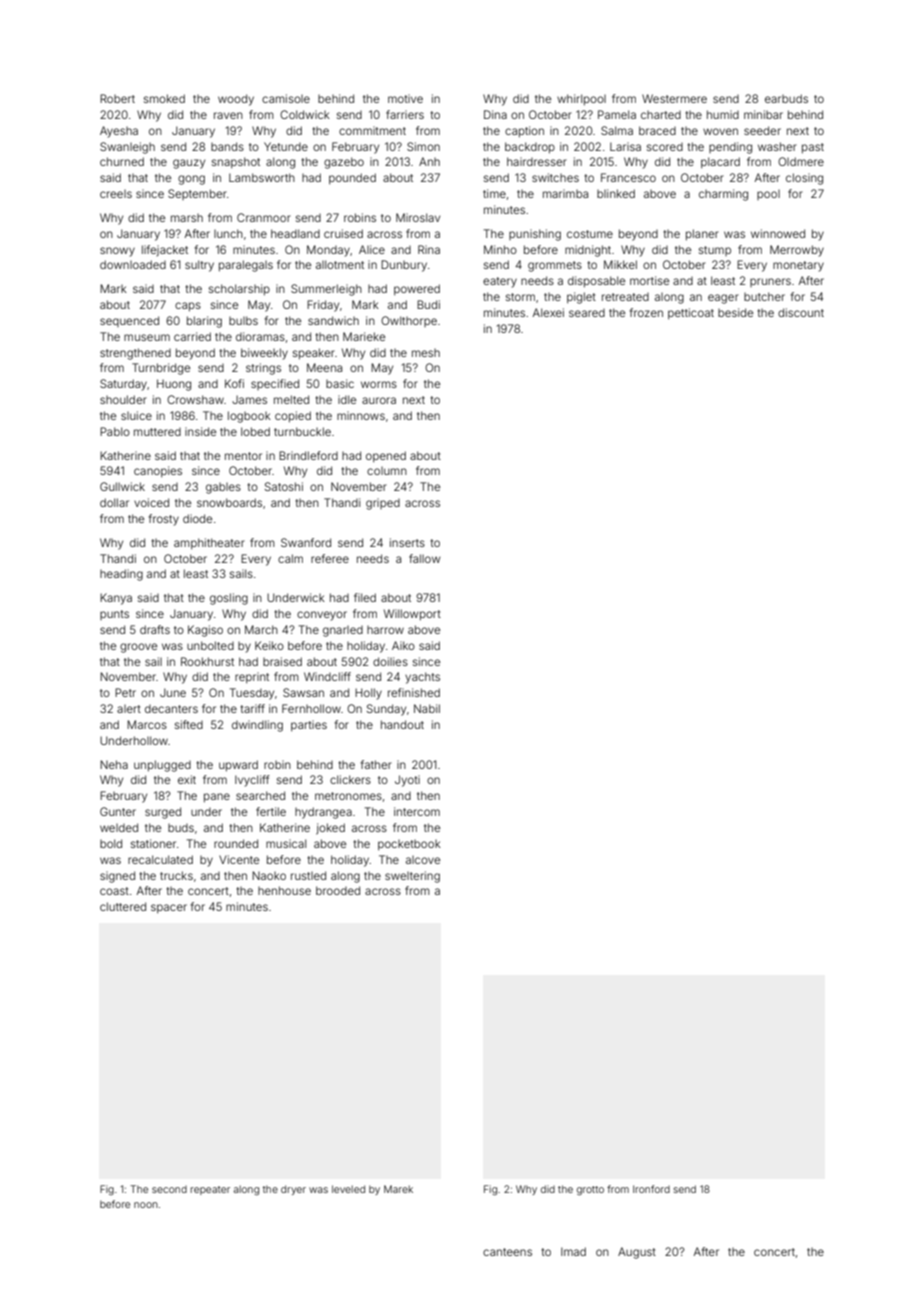  Describe the element at coordinates (412, 877) in the screenshot. I see `sweltering` at that location.
